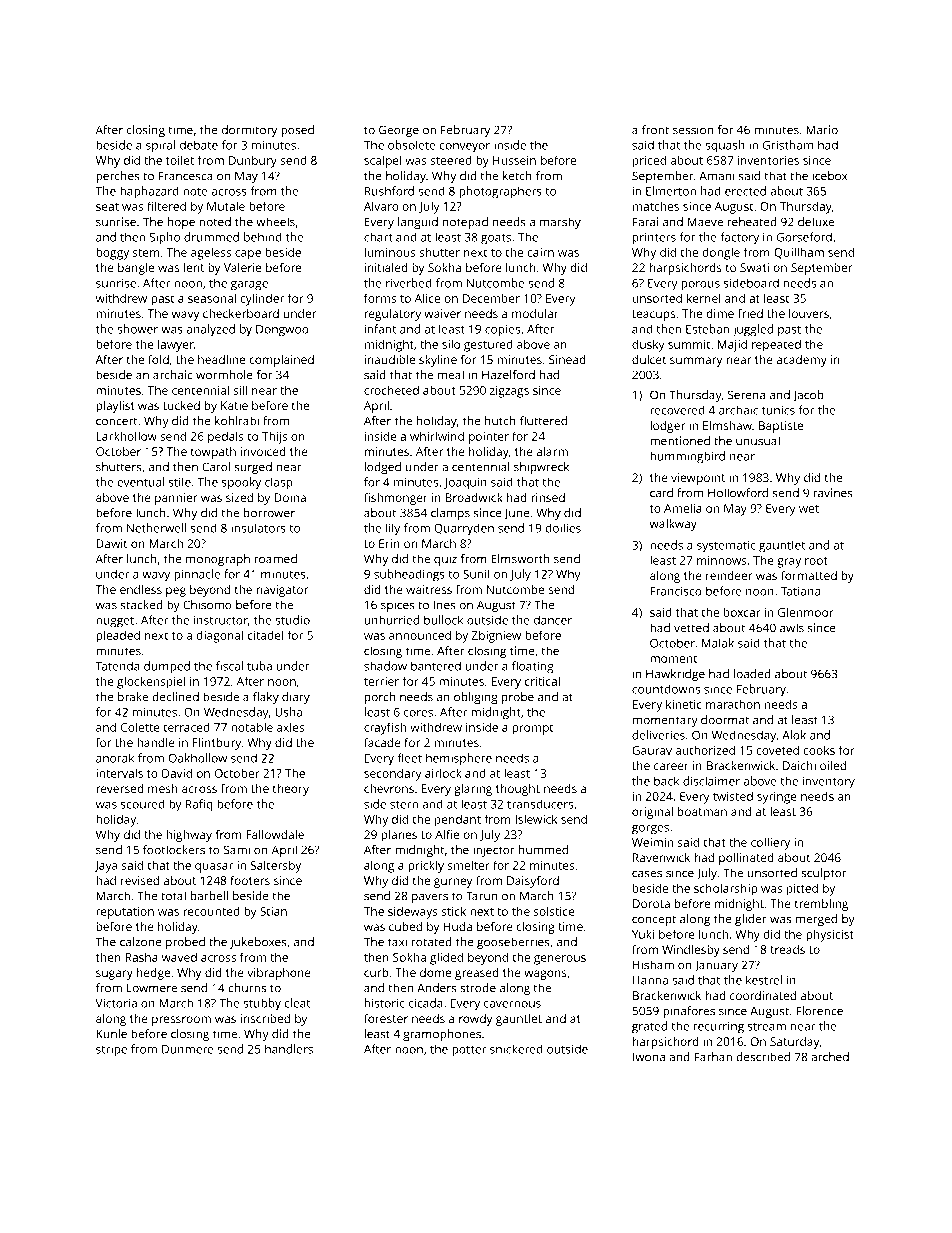  Describe the element at coordinates (443, 620) in the document. I see `bullock` at that location.
